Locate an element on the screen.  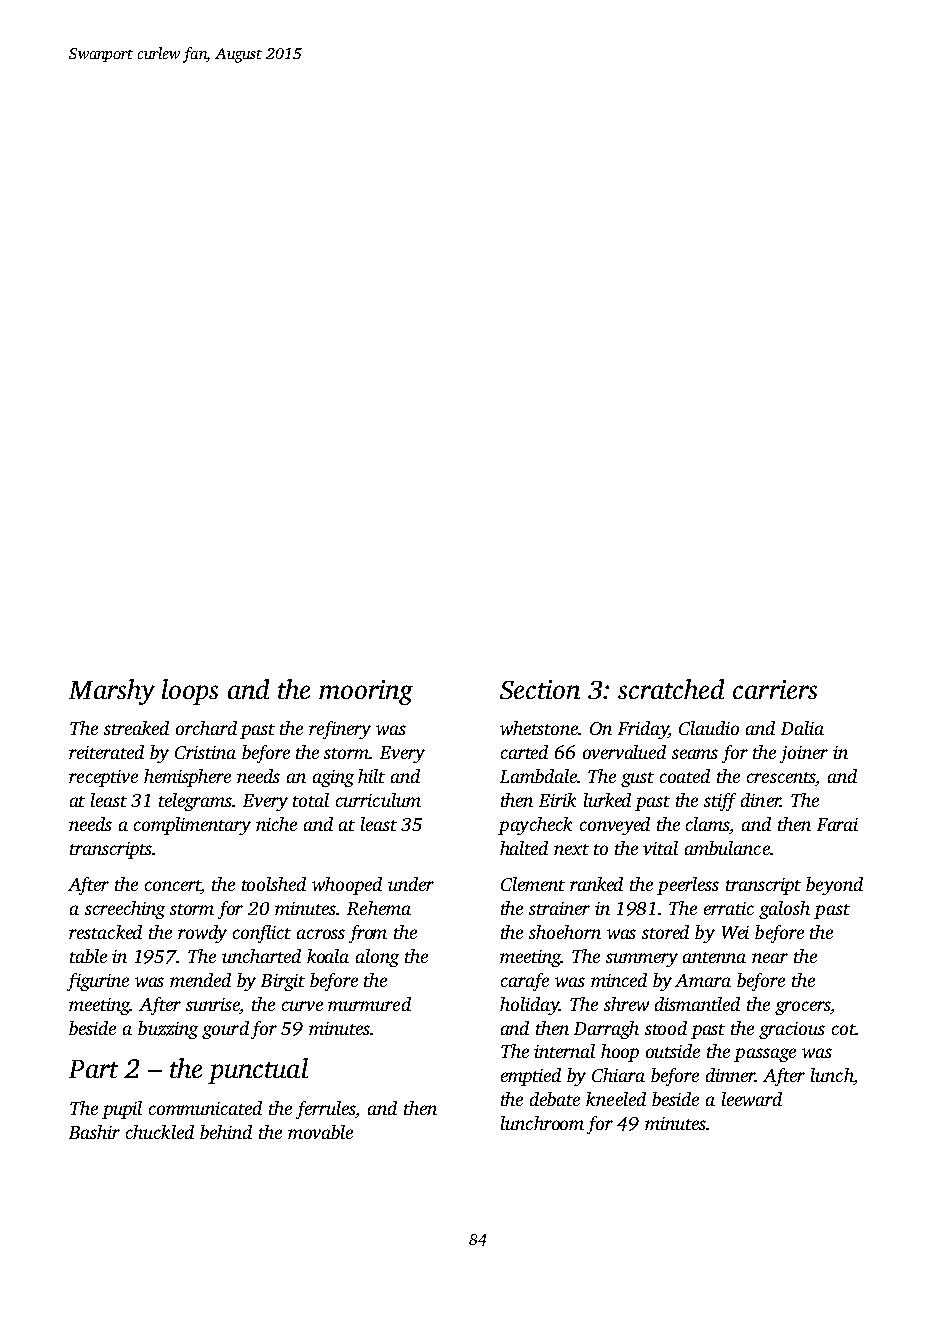
Section is located at coordinates (540, 689).
